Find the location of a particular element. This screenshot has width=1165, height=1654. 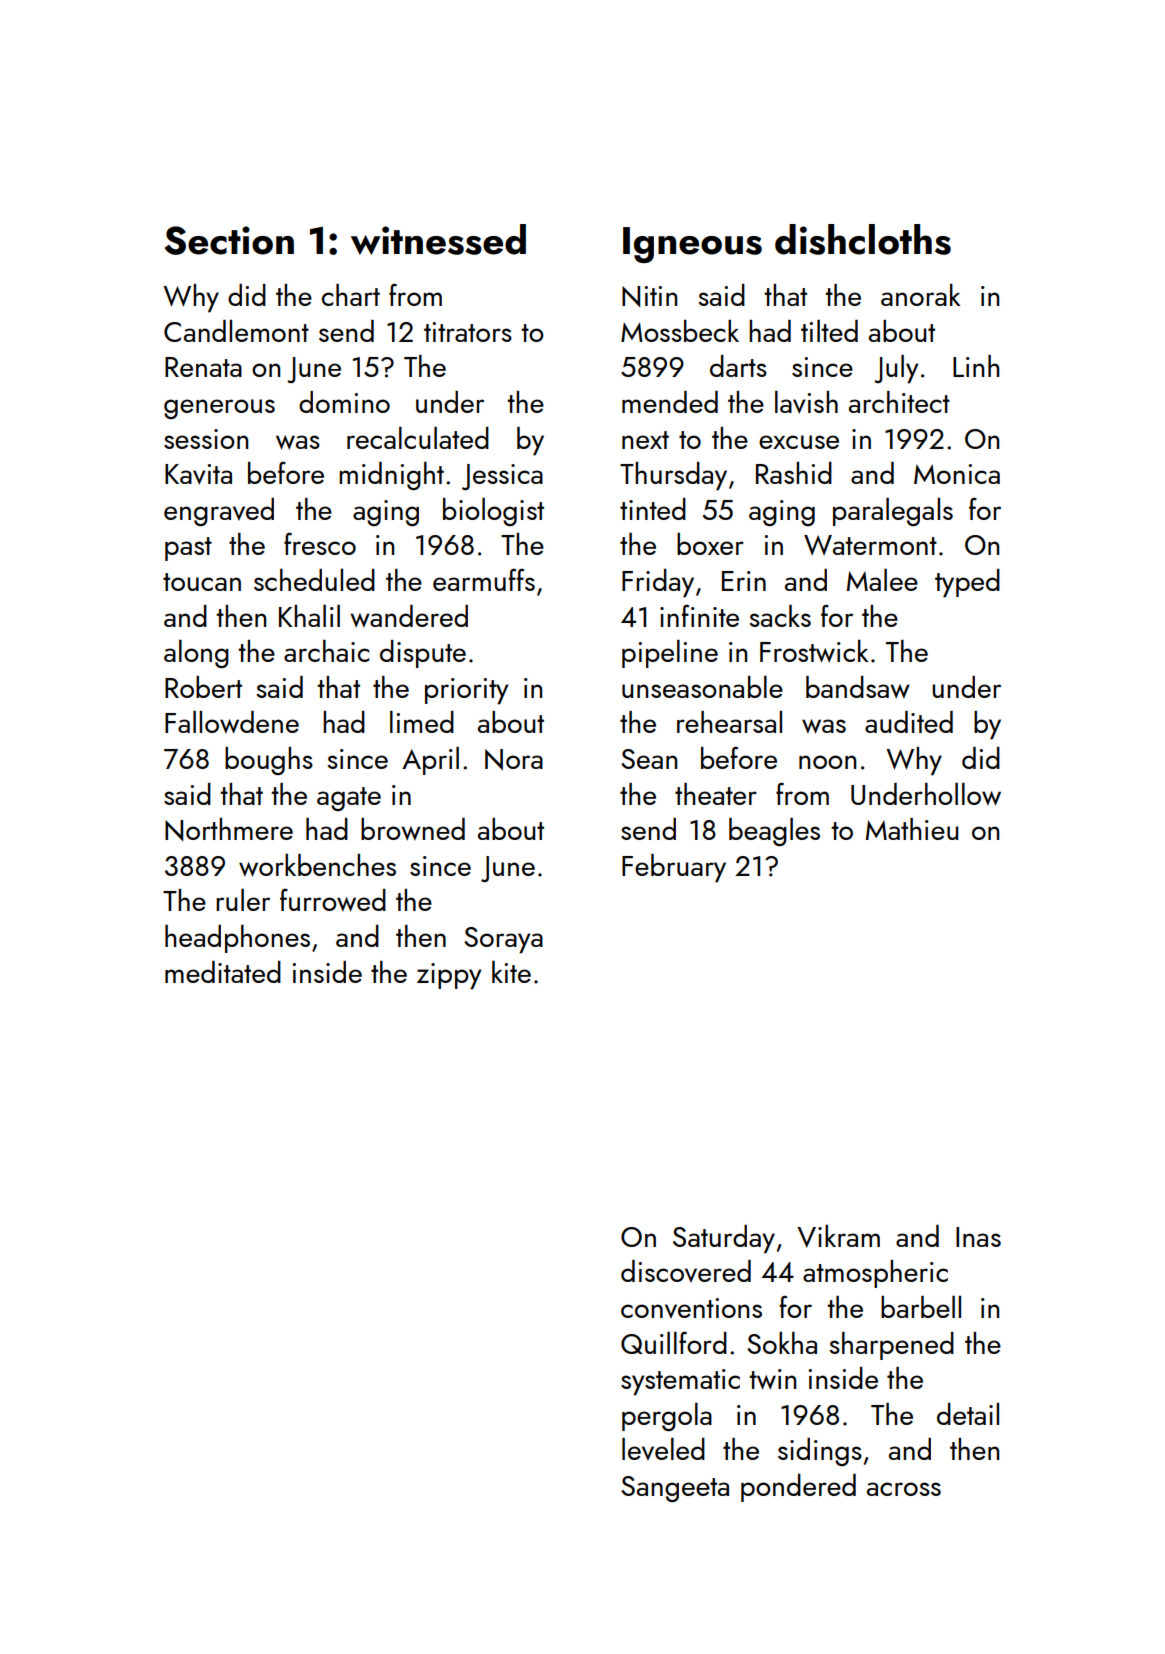

Igneous is located at coordinates (692, 245).
